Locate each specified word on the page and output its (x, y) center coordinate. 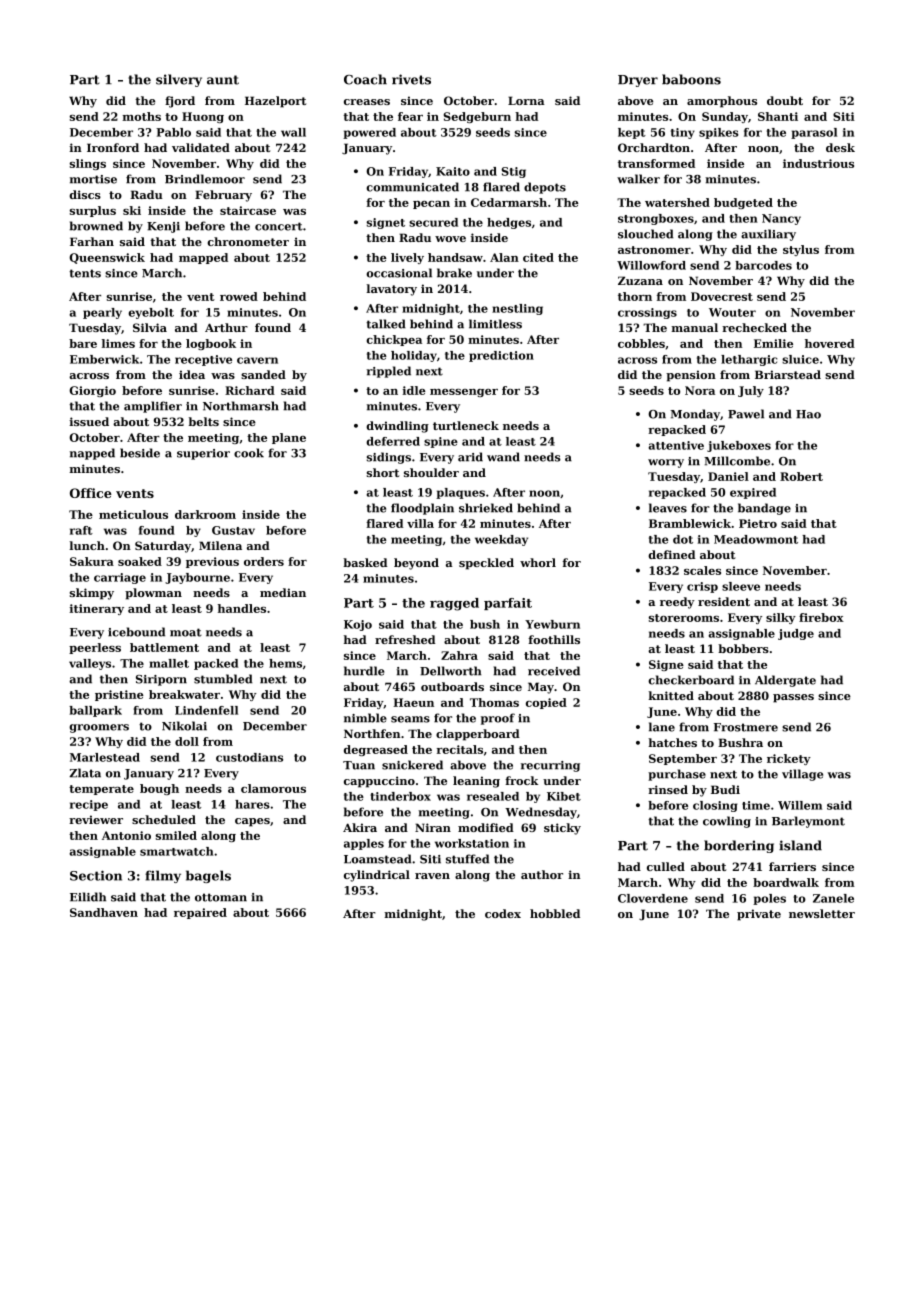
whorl (538, 562)
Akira (360, 827)
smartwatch (177, 851)
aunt (223, 80)
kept (632, 133)
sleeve (741, 586)
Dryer (638, 81)
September (683, 759)
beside (140, 453)
